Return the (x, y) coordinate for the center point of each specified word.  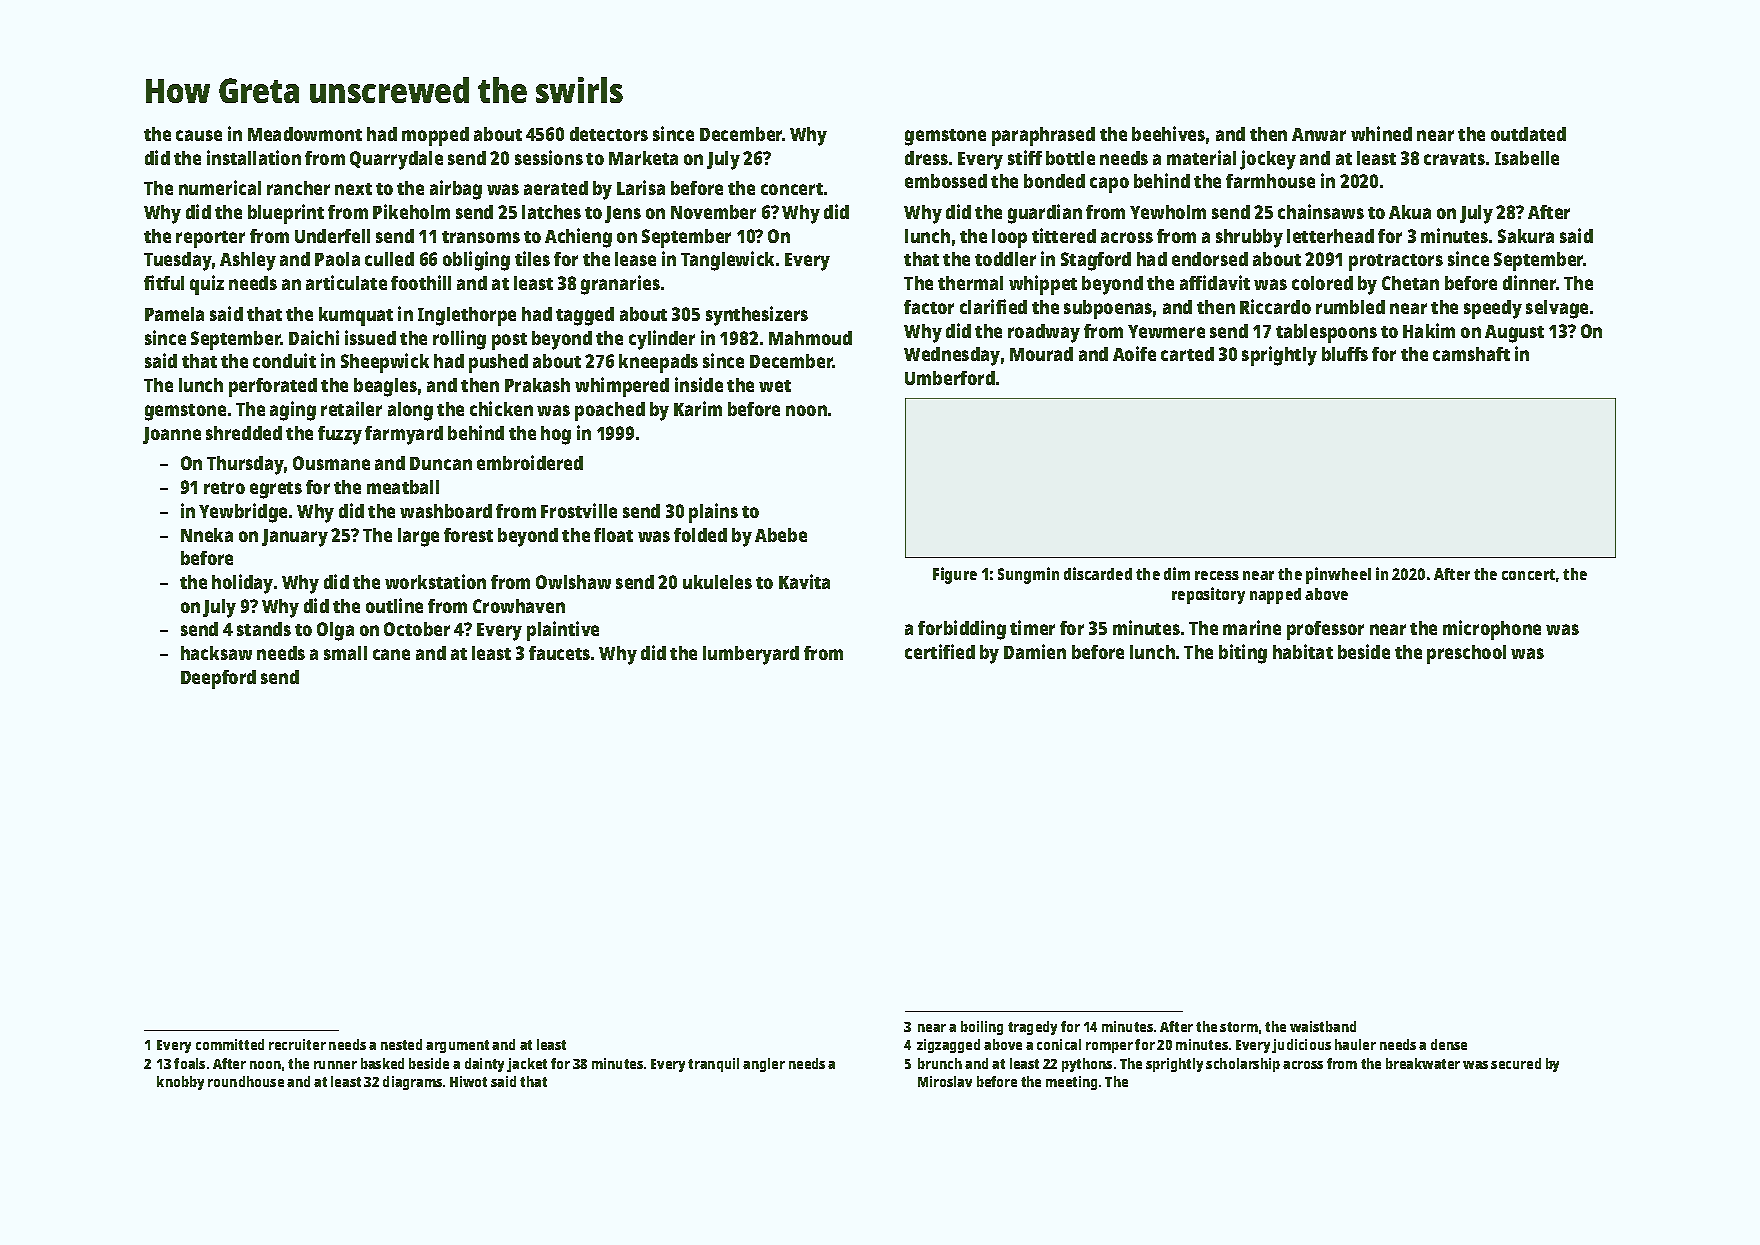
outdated (1528, 134)
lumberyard (751, 655)
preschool (1466, 654)
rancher (298, 188)
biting (1243, 654)
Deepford (218, 679)
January (295, 538)
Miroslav (945, 1081)
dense (1449, 1044)
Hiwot (468, 1081)
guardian (1045, 214)
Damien (1035, 651)
